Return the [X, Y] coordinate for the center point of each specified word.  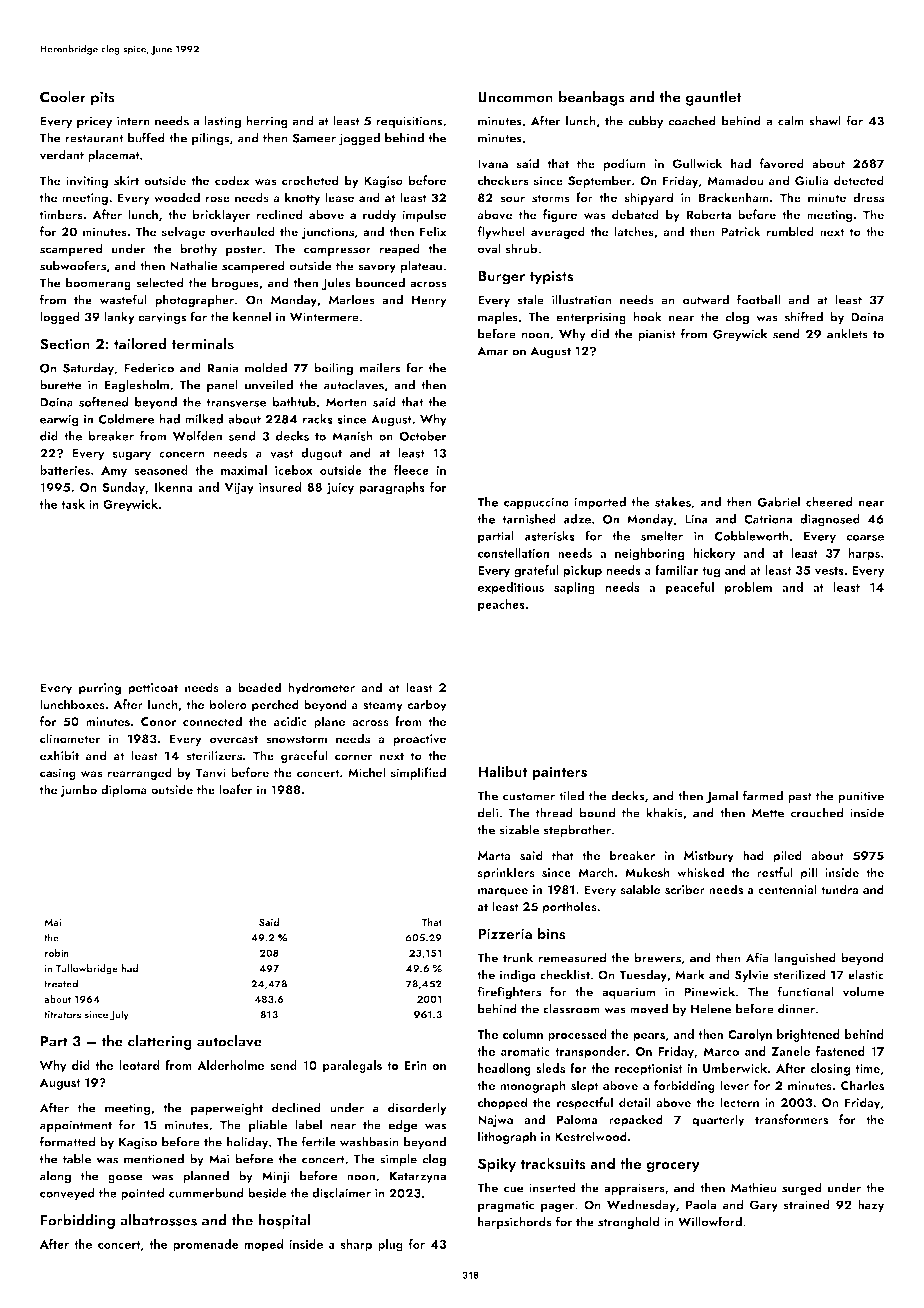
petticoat [153, 689]
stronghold [629, 1222]
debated [635, 214]
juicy [340, 489]
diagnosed [830, 520]
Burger [501, 278]
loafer [236, 789]
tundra [840, 889]
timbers [61, 214]
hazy [871, 1205]
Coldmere [126, 419]
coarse [865, 537]
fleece [411, 470]
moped [263, 1245]
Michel [366, 772]
